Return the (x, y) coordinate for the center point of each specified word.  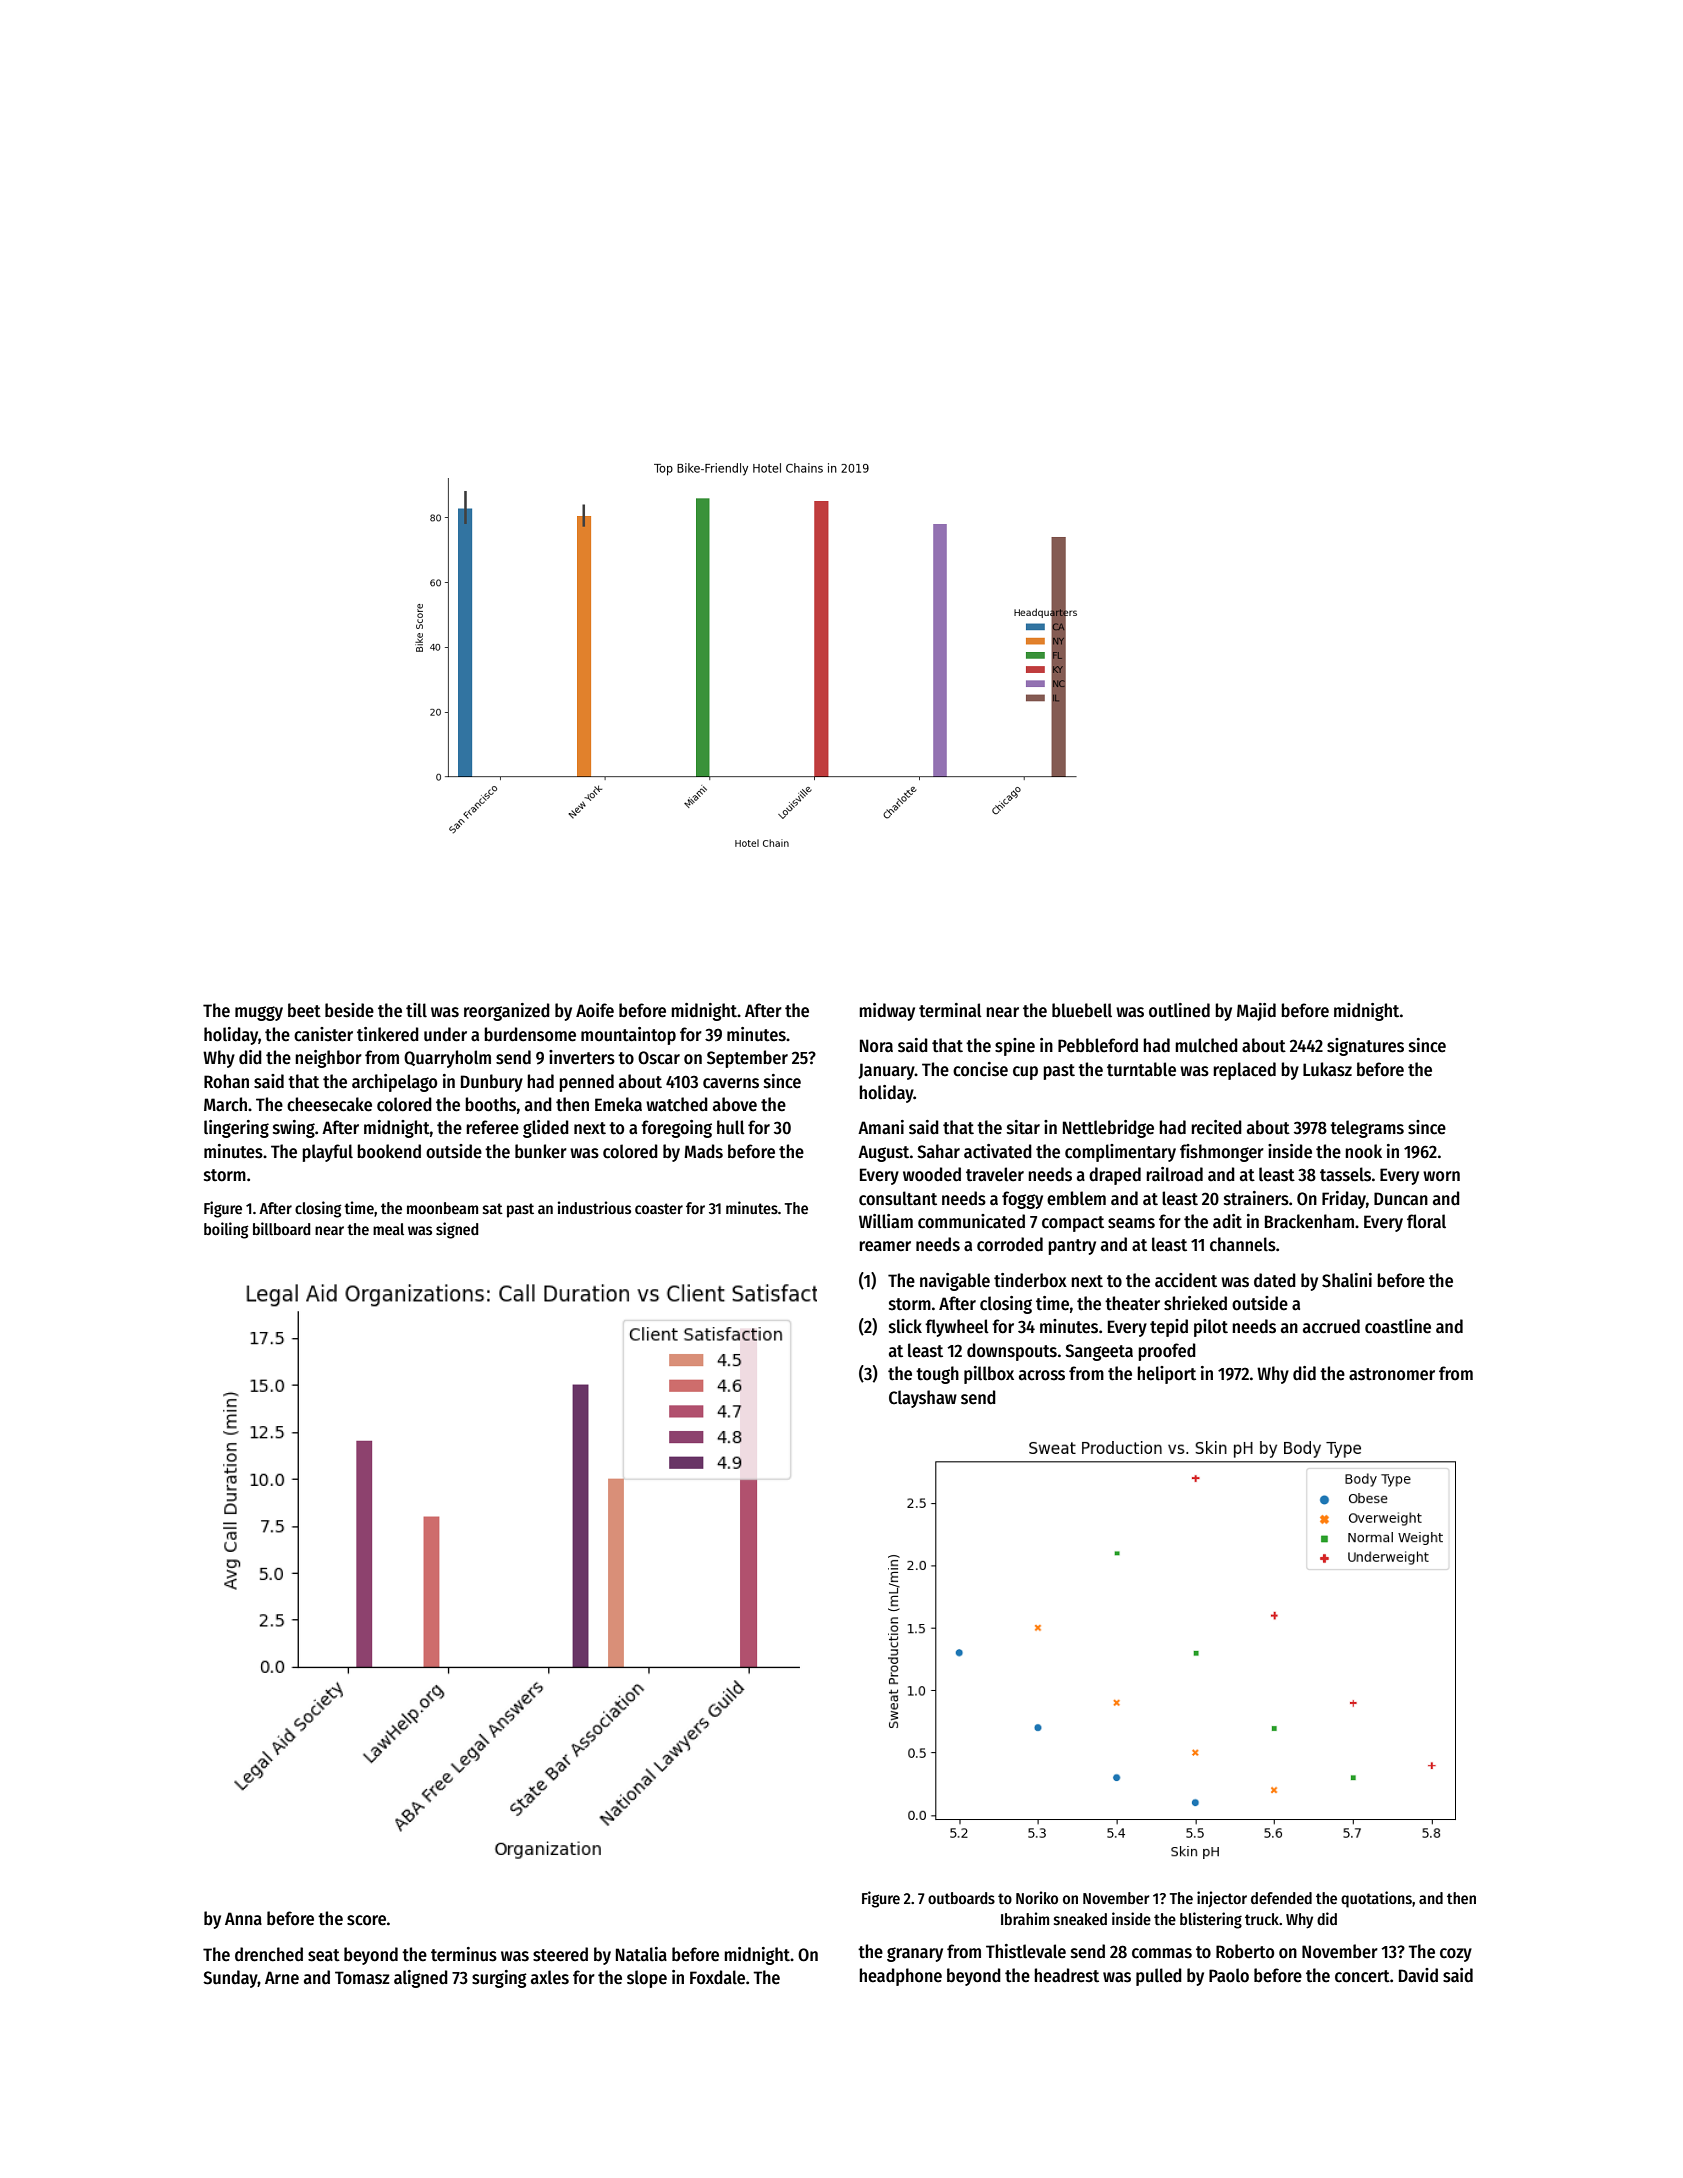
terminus (464, 1954)
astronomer (1392, 1374)
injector (1222, 1899)
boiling (226, 1230)
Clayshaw (923, 1399)
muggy (259, 1013)
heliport (1166, 1375)
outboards (961, 1898)
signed (457, 1230)
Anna (243, 1919)
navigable (955, 1282)
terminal (950, 1010)
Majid (1256, 1012)
